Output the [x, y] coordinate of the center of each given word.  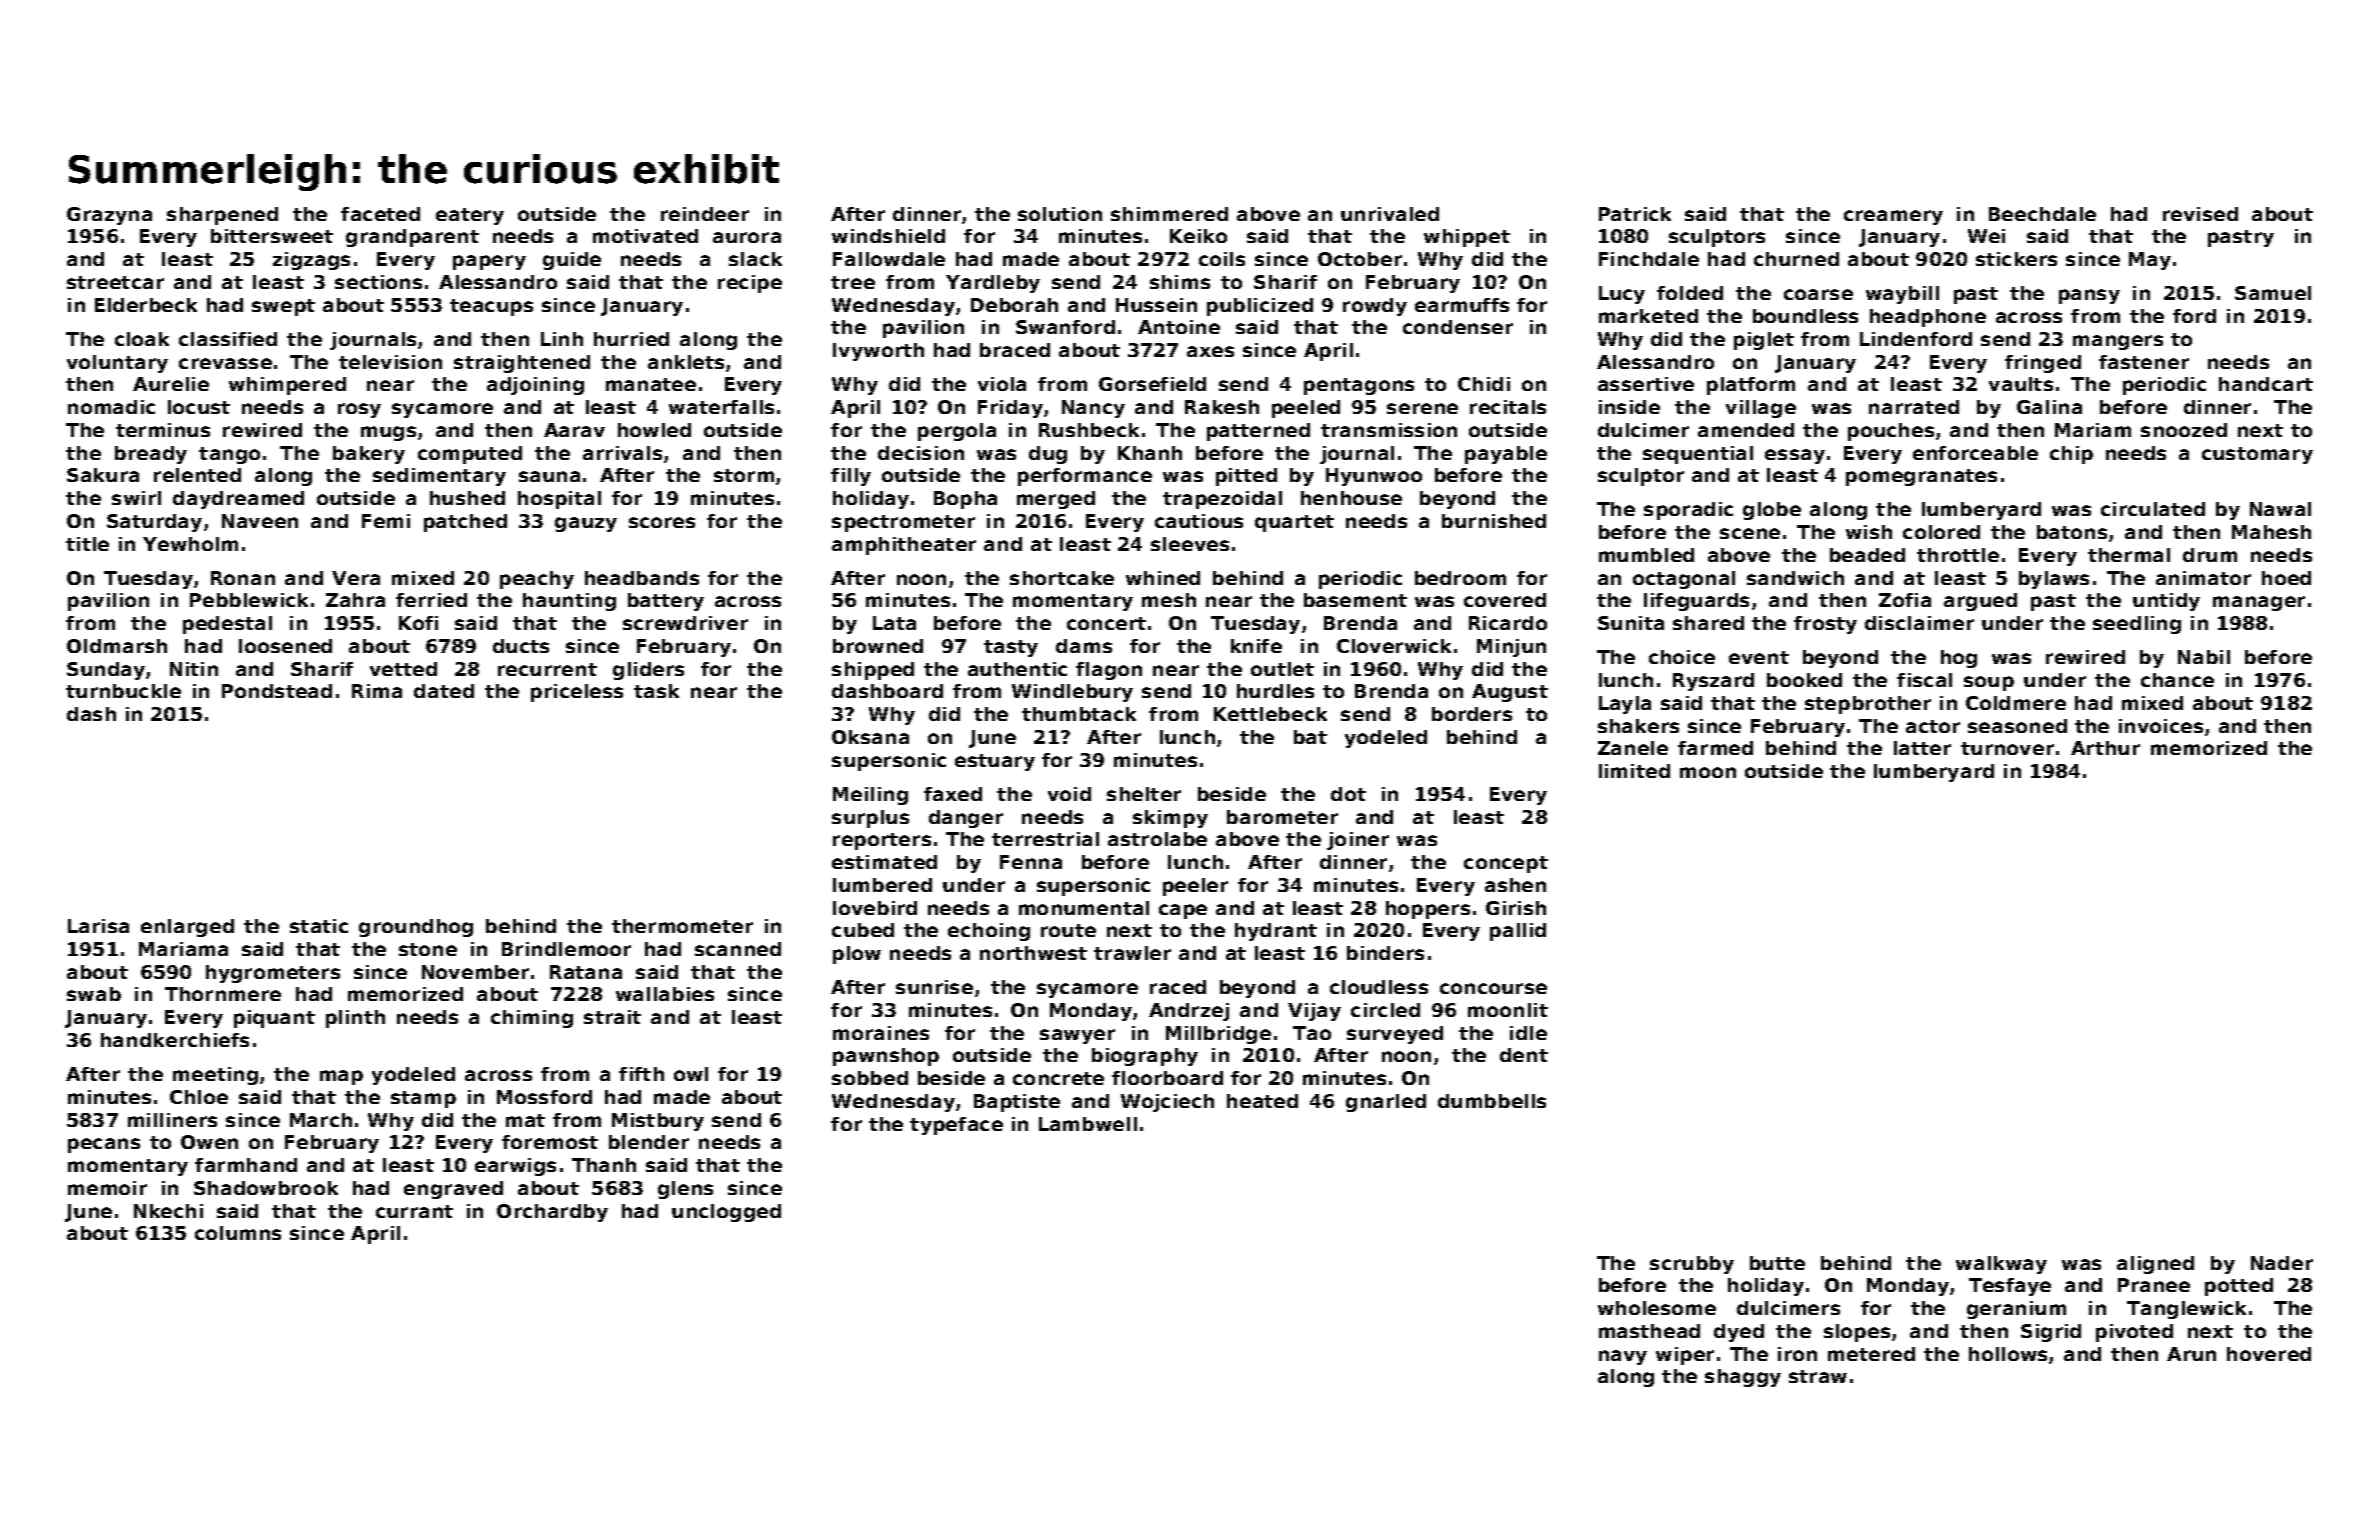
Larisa [98, 926]
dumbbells [1492, 1101]
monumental [1084, 908]
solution [1060, 214]
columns [238, 1233]
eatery [470, 216]
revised [2200, 214]
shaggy [1743, 1378]
